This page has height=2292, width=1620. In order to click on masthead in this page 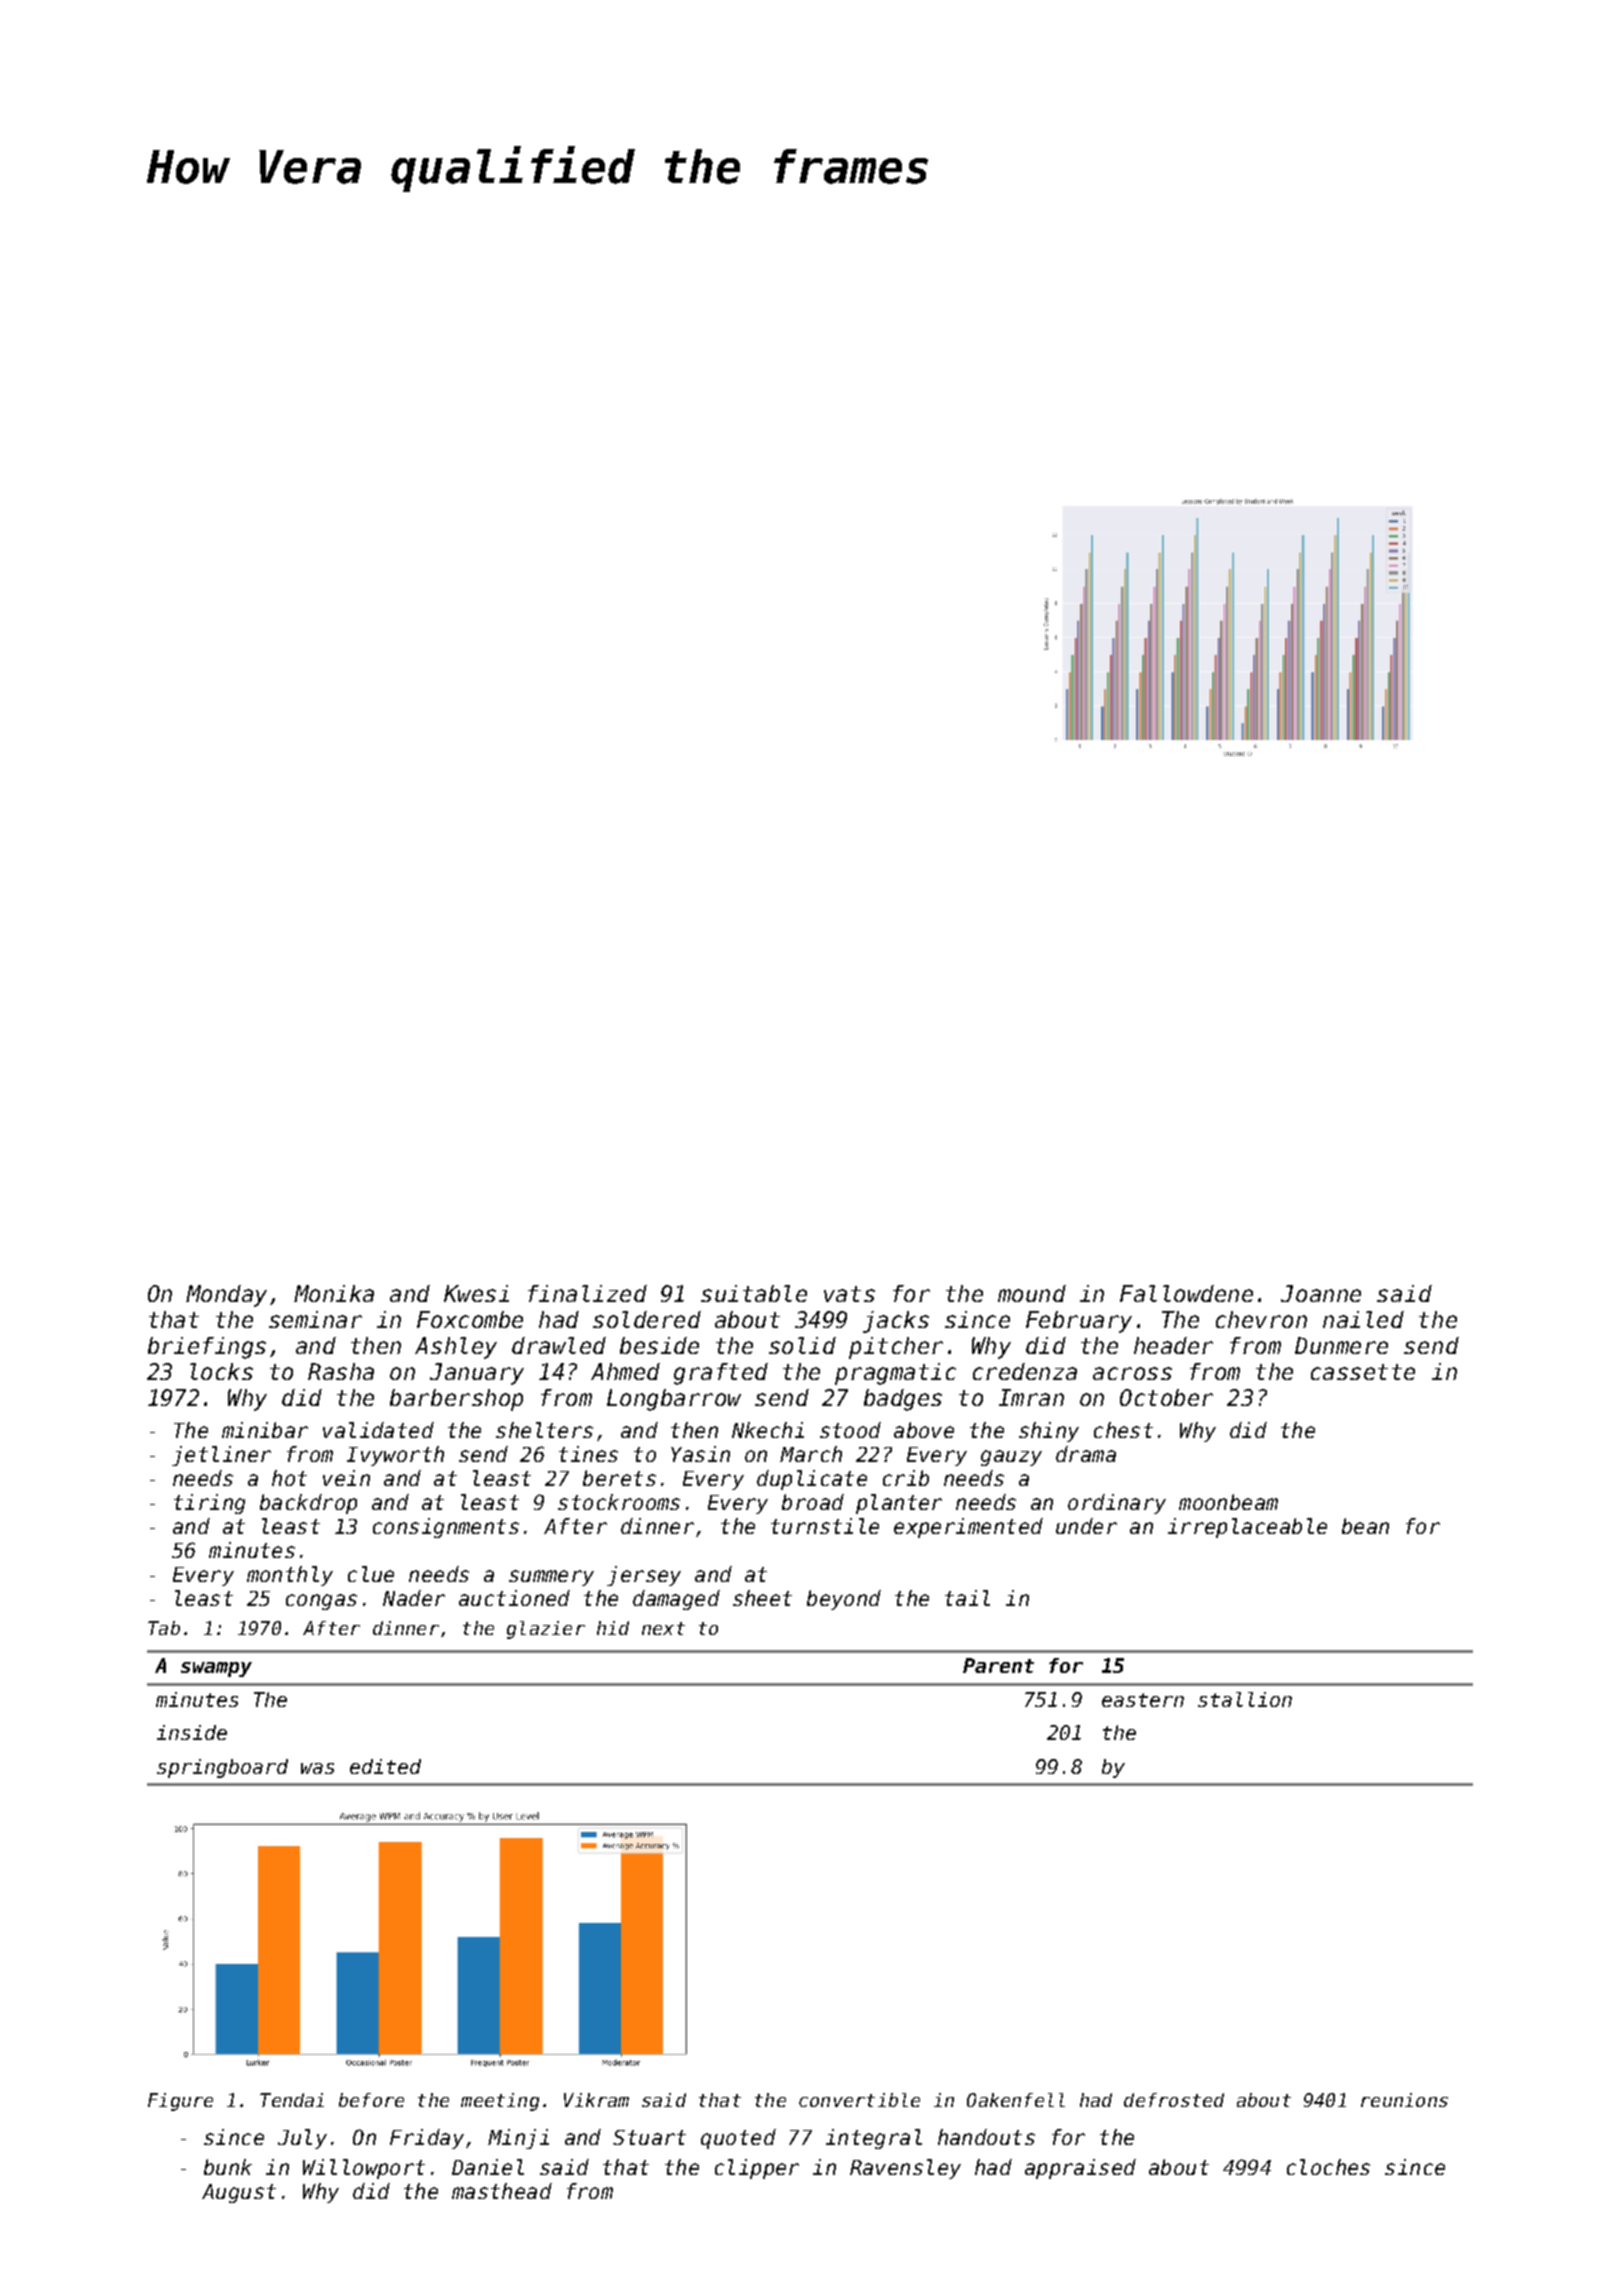, I will do `click(502, 2191)`.
